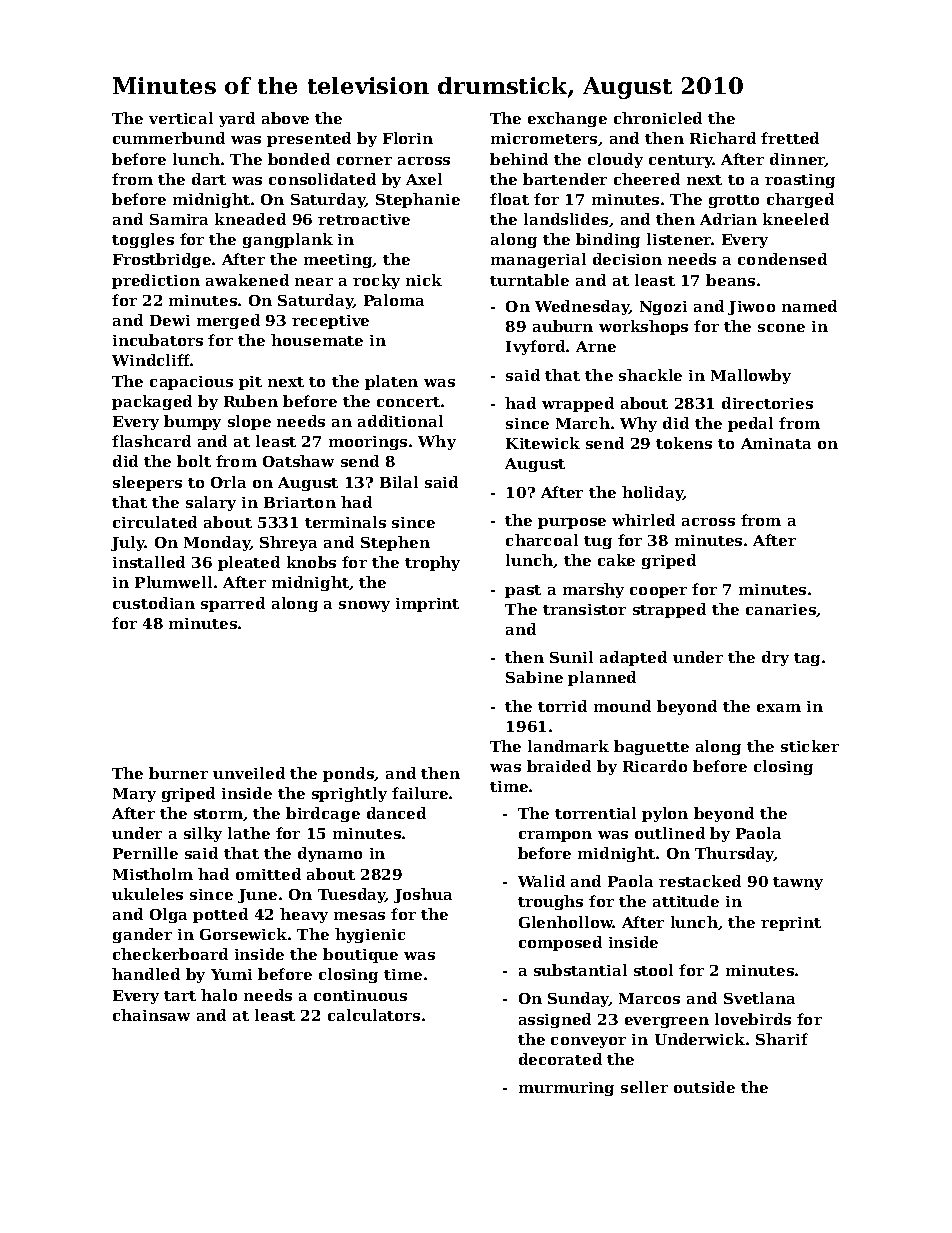  I want to click on century, so click(681, 161).
